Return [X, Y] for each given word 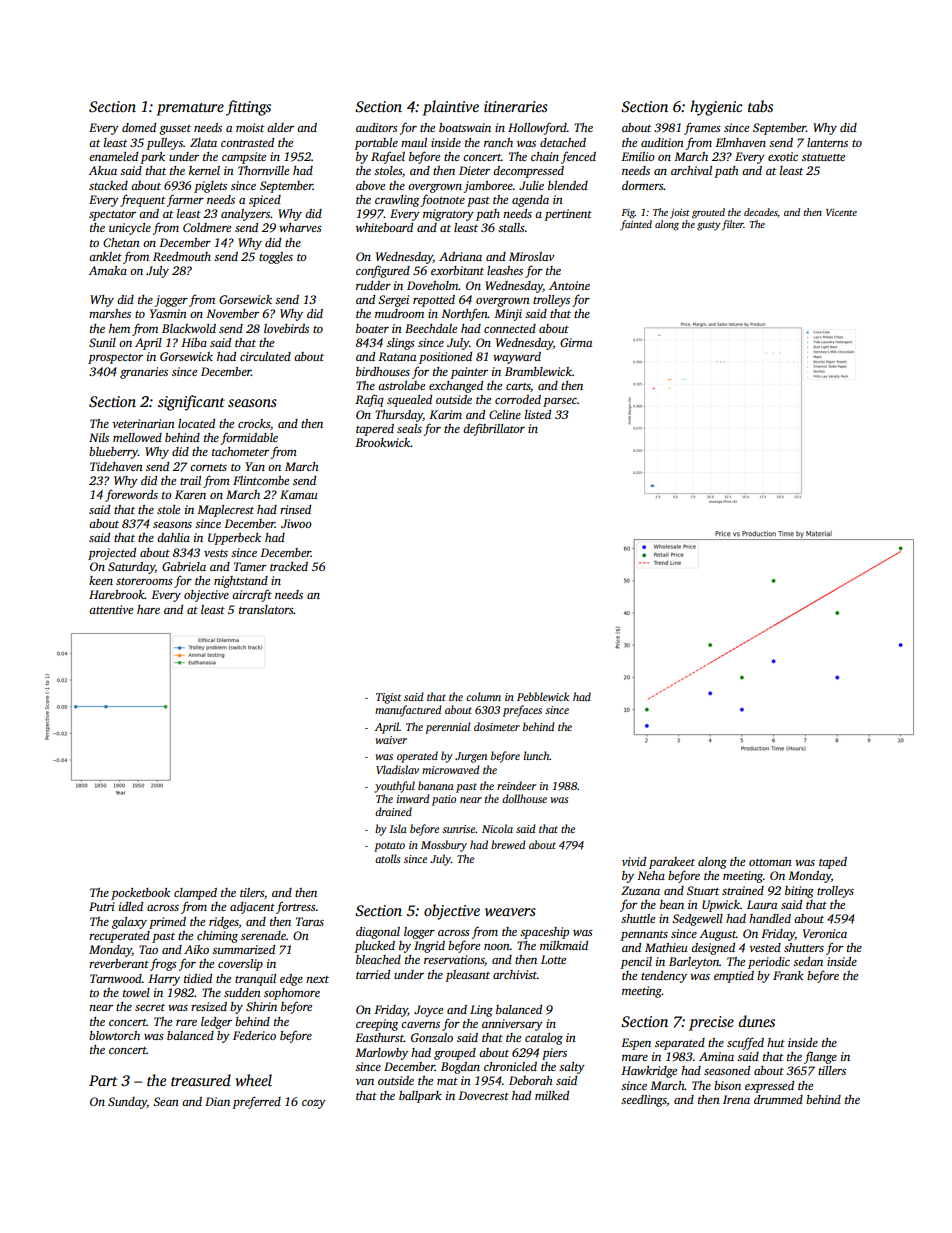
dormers [643, 185]
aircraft [252, 595]
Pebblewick [543, 696]
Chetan [121, 242]
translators [266, 609]
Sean [166, 1101]
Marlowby [381, 1054]
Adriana [460, 256]
